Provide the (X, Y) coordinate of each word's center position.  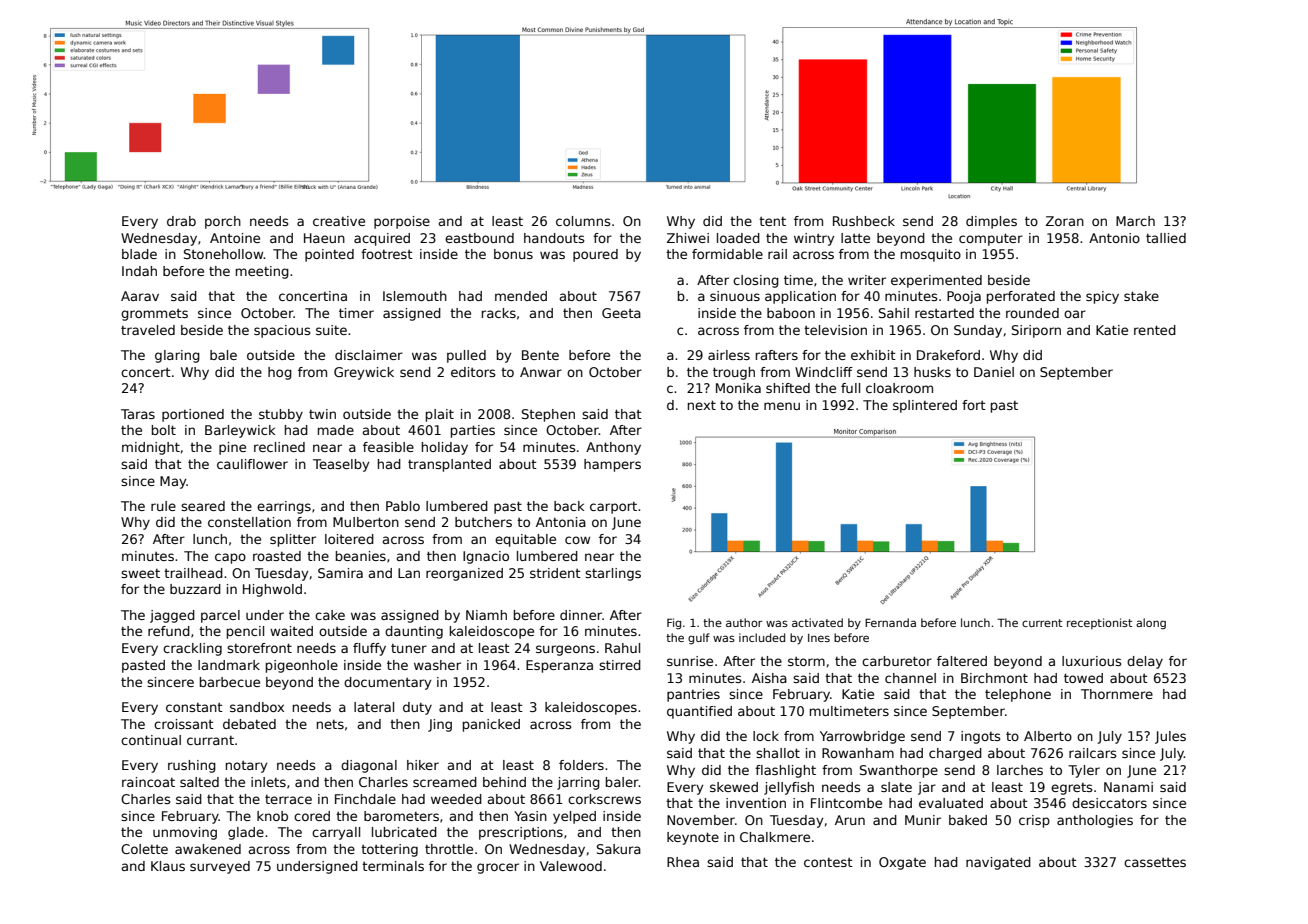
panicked (491, 725)
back (569, 506)
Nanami (1128, 787)
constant (194, 707)
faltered (962, 661)
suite (331, 330)
